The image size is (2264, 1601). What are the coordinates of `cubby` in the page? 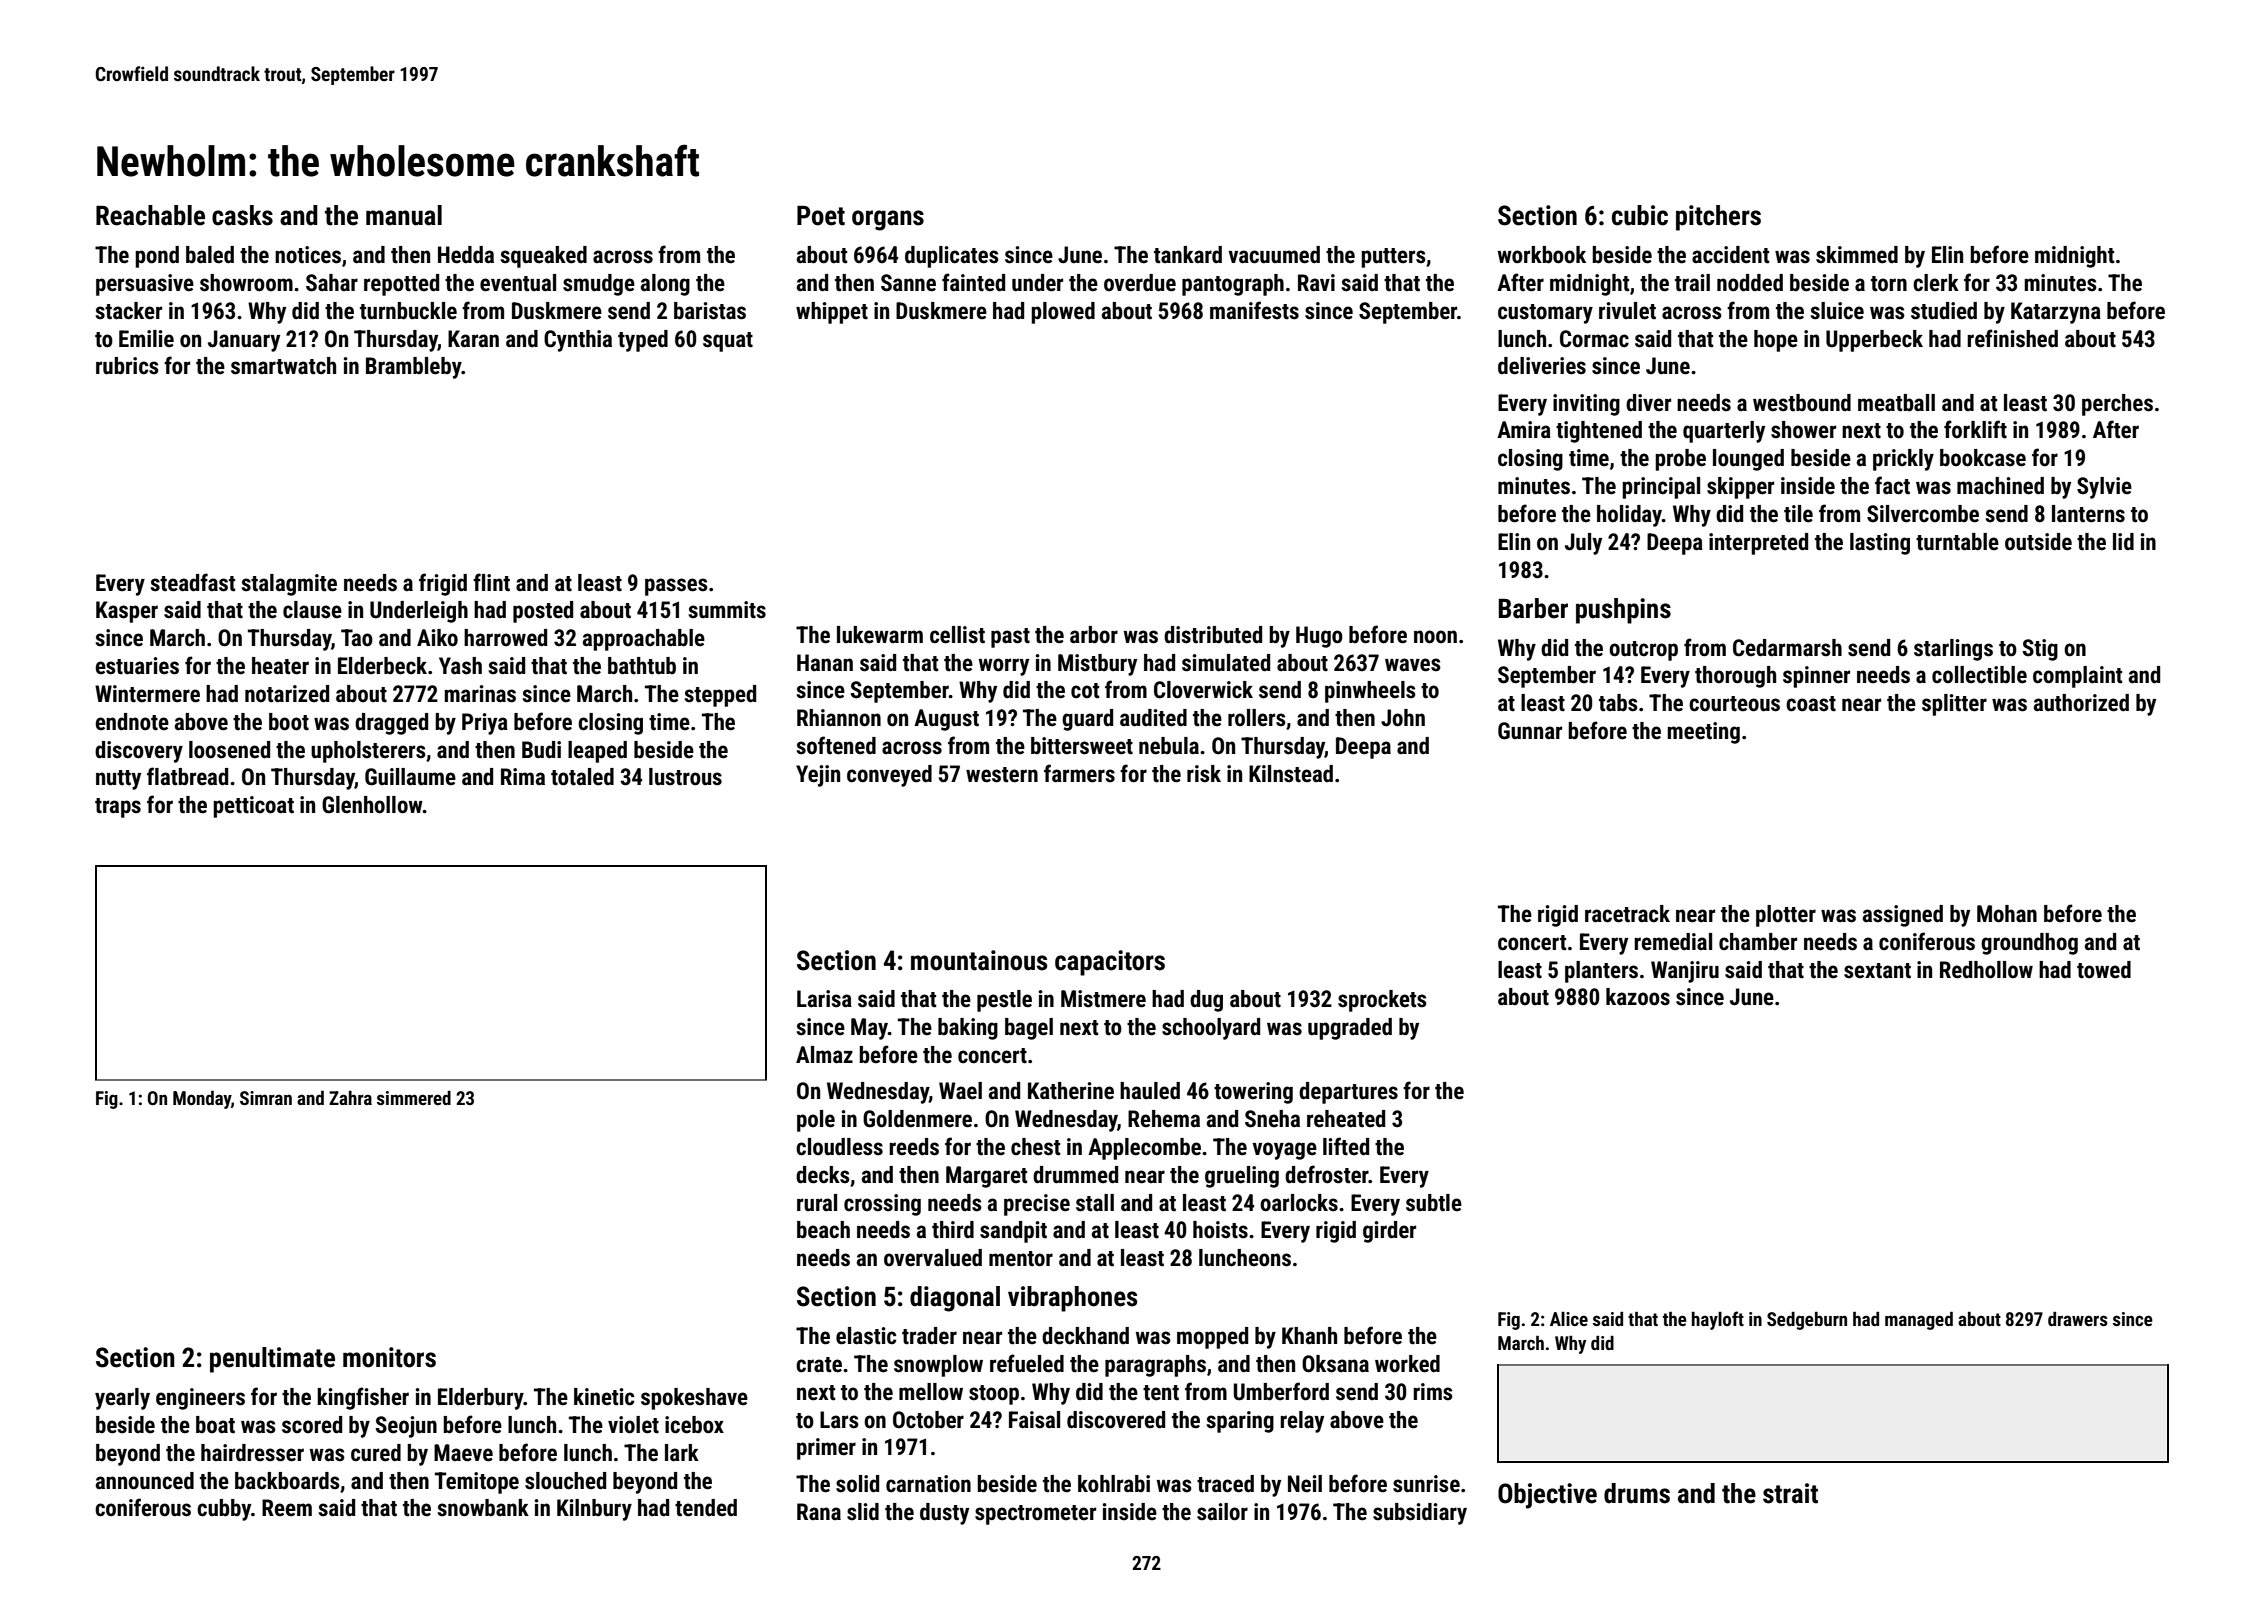 It's located at (224, 1510).
